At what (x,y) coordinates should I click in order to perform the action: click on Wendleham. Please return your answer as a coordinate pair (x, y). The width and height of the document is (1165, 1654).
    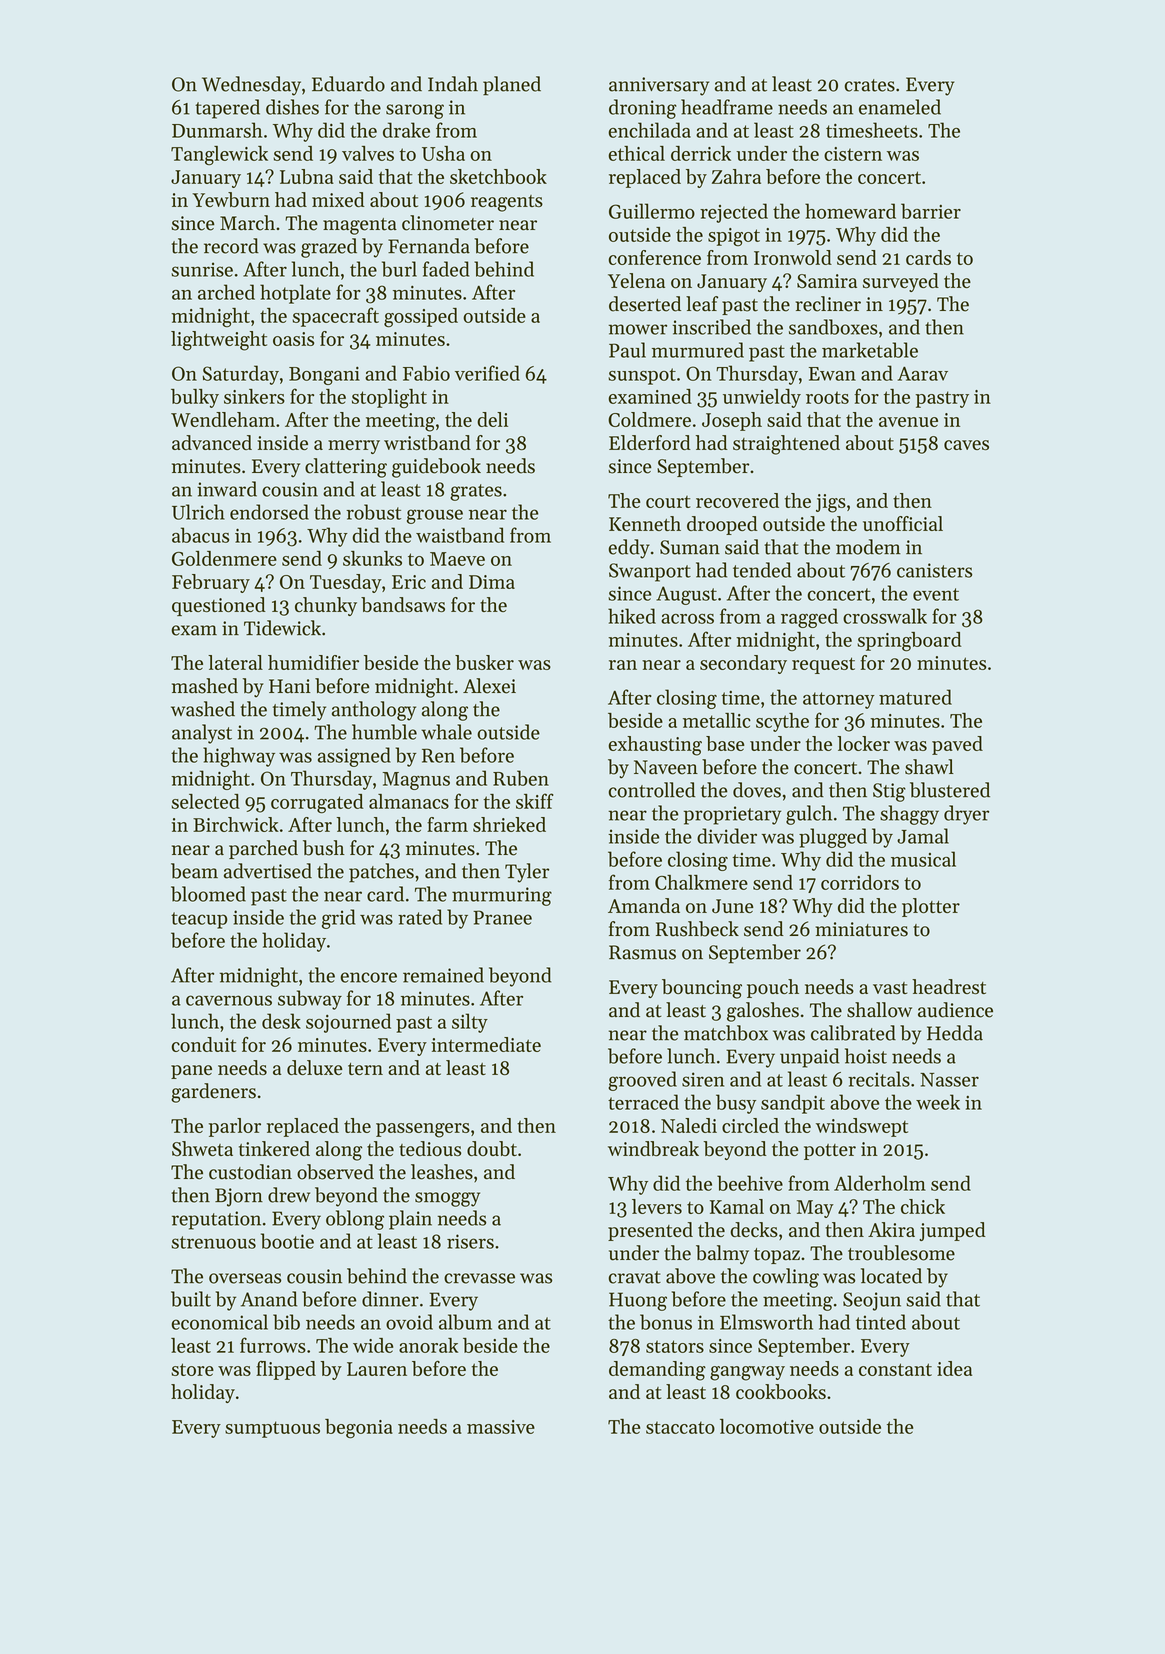
    Looking at the image, I should click on (223, 419).
